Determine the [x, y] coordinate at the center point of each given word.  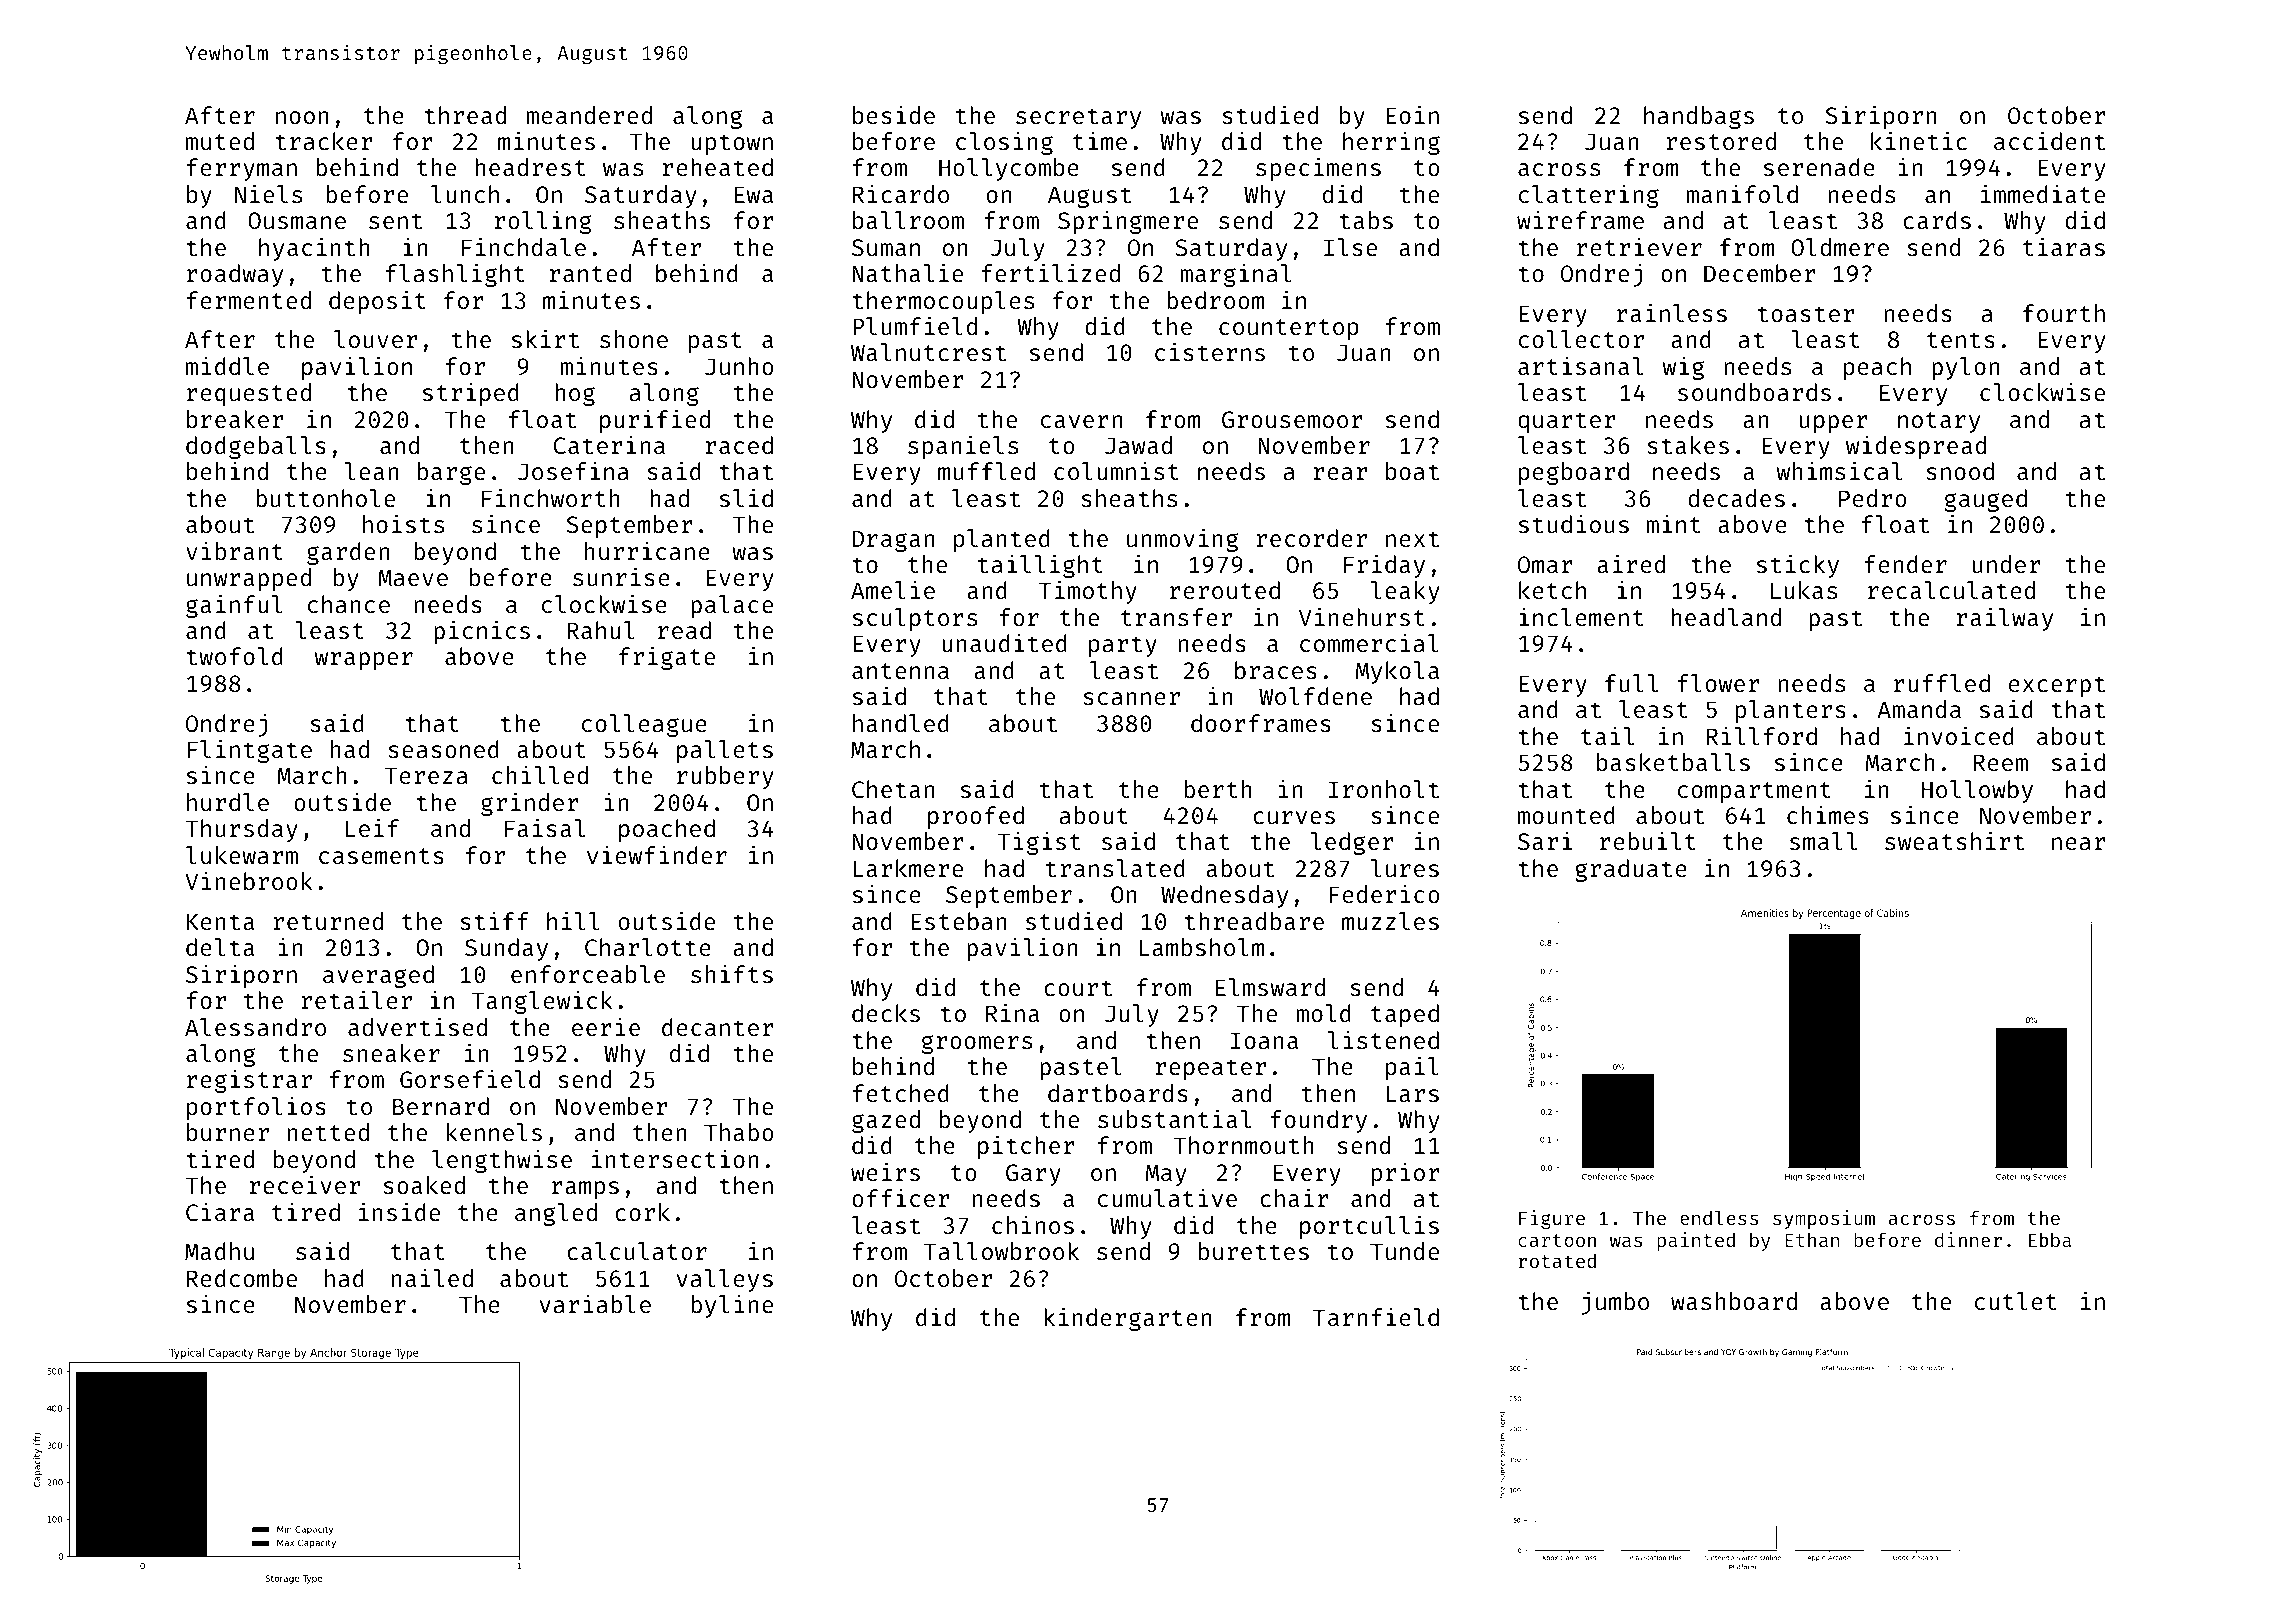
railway [2005, 619]
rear [1340, 473]
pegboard [1574, 473]
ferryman [242, 169]
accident [2049, 140]
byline [732, 1306]
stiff [494, 920]
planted [1002, 540]
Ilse [1350, 247]
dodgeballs [256, 447]
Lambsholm [1202, 947]
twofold [234, 656]
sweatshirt [1954, 840]
